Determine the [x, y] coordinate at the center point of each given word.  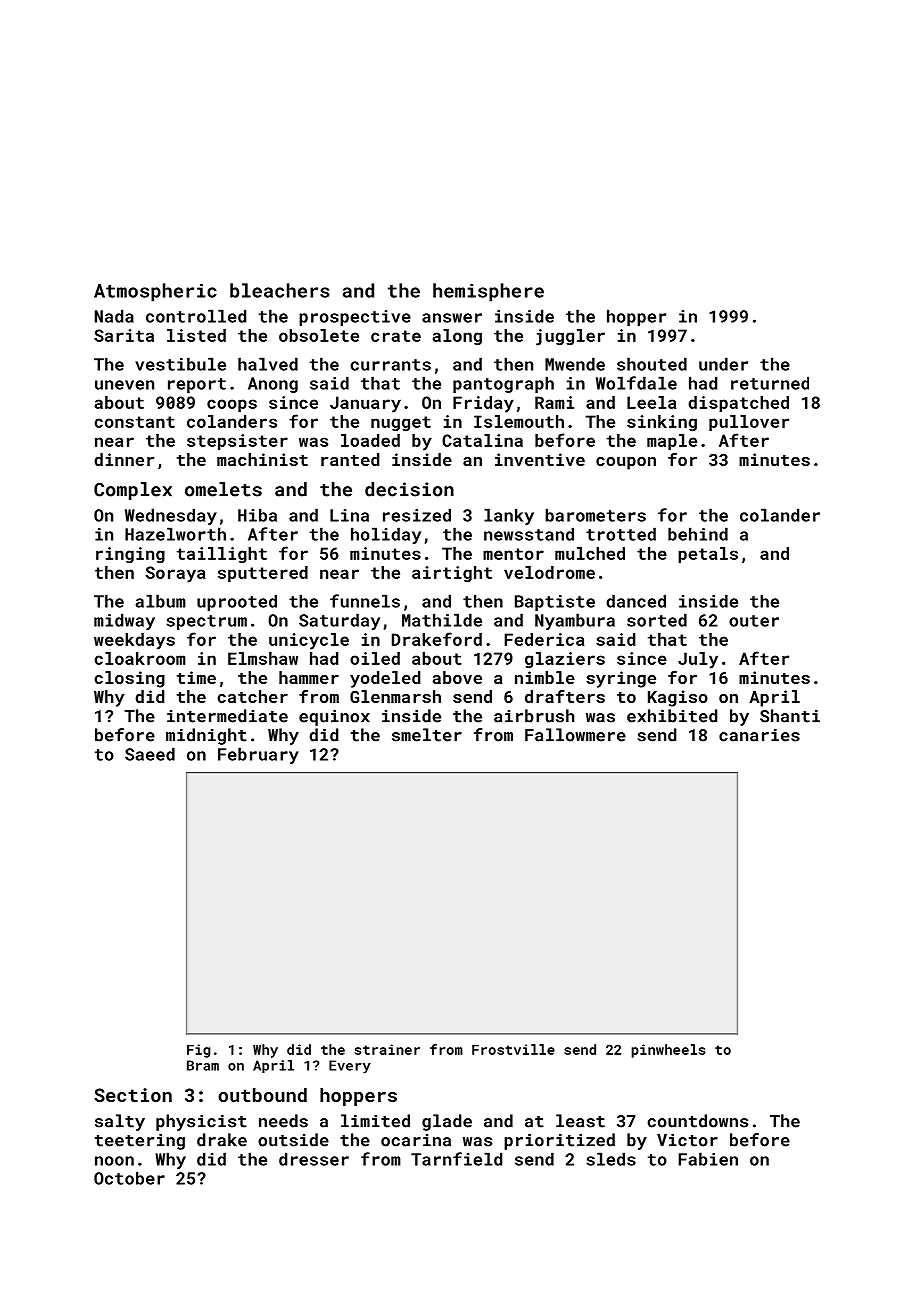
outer [754, 621]
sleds [611, 1159]
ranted [350, 459]
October [129, 1178]
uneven [124, 385]
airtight [452, 574]
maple [672, 442]
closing [129, 679]
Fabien [708, 1159]
